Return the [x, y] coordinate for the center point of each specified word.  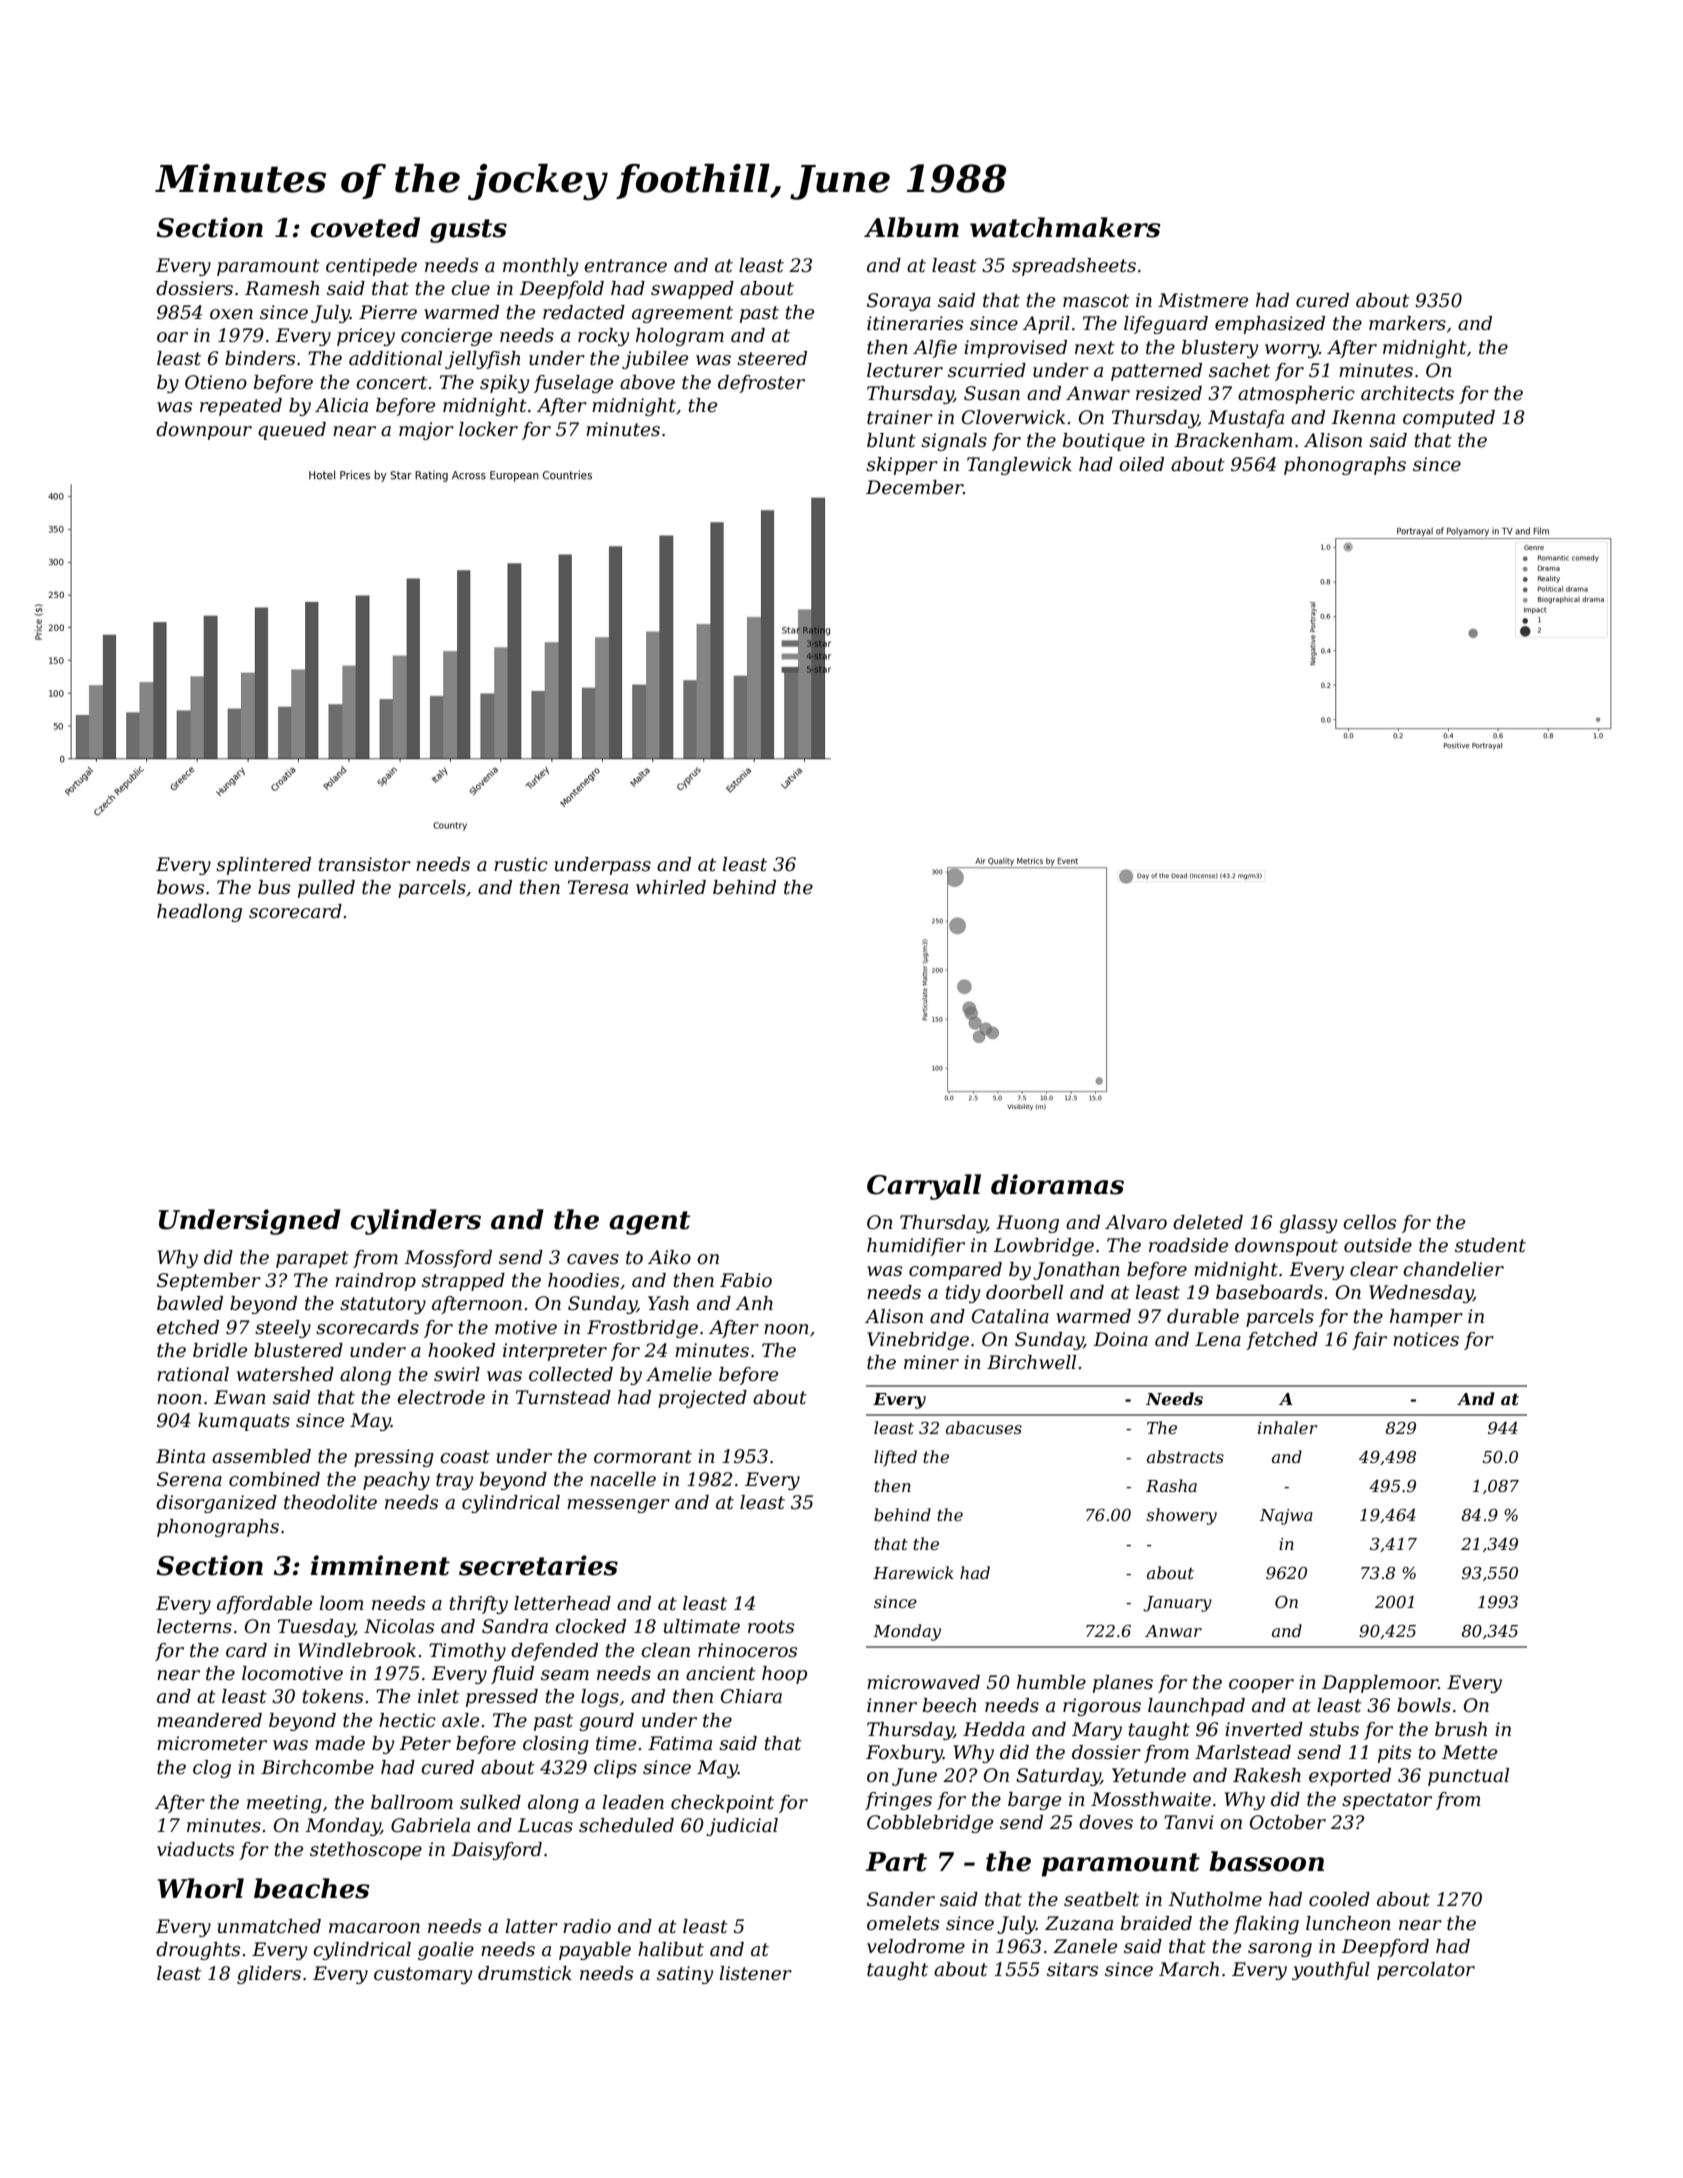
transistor [365, 864]
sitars [1072, 1969]
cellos [1369, 1222]
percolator [1426, 1971]
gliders [269, 1975]
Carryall [924, 1187]
